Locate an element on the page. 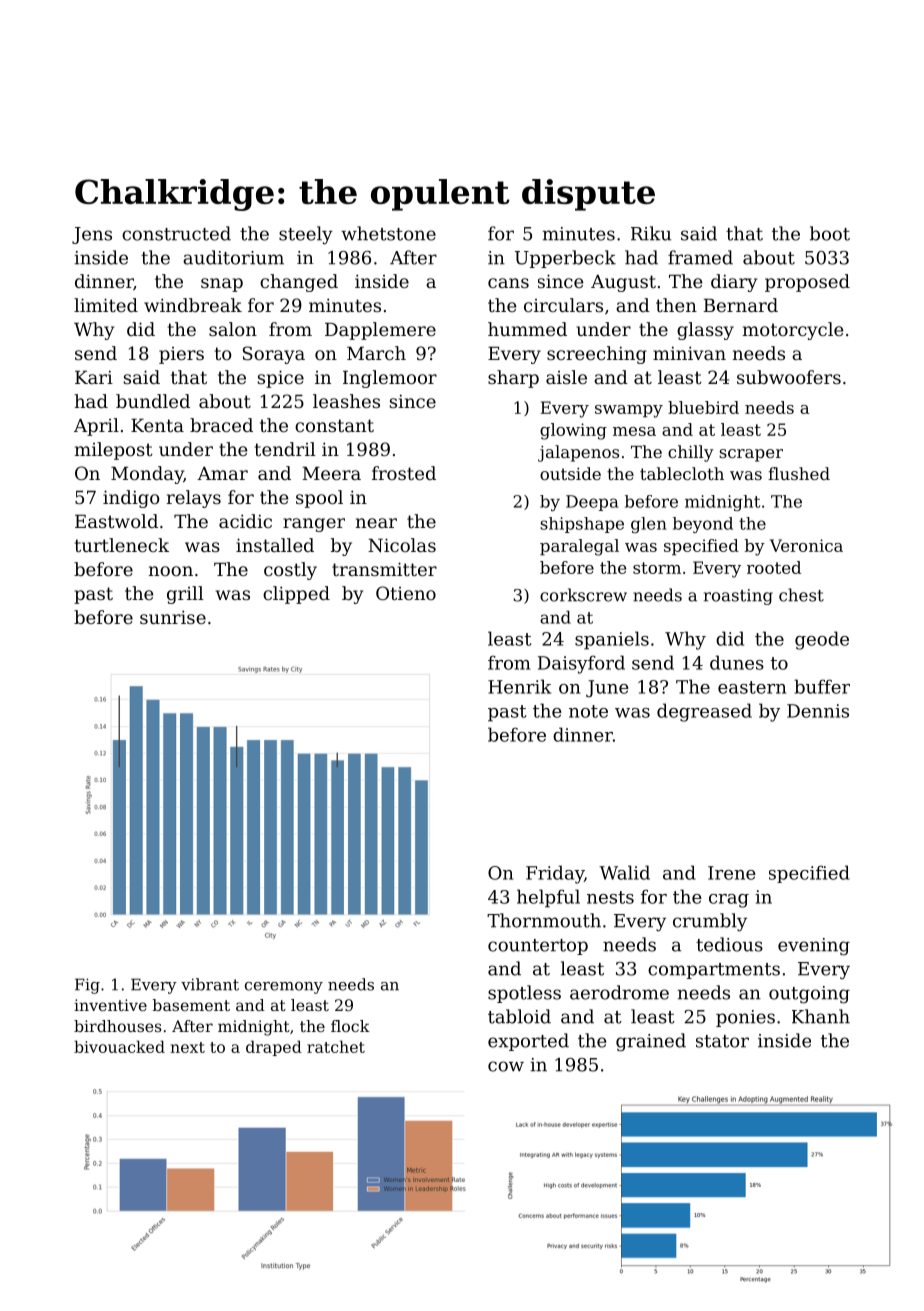  Dennis is located at coordinates (818, 711).
